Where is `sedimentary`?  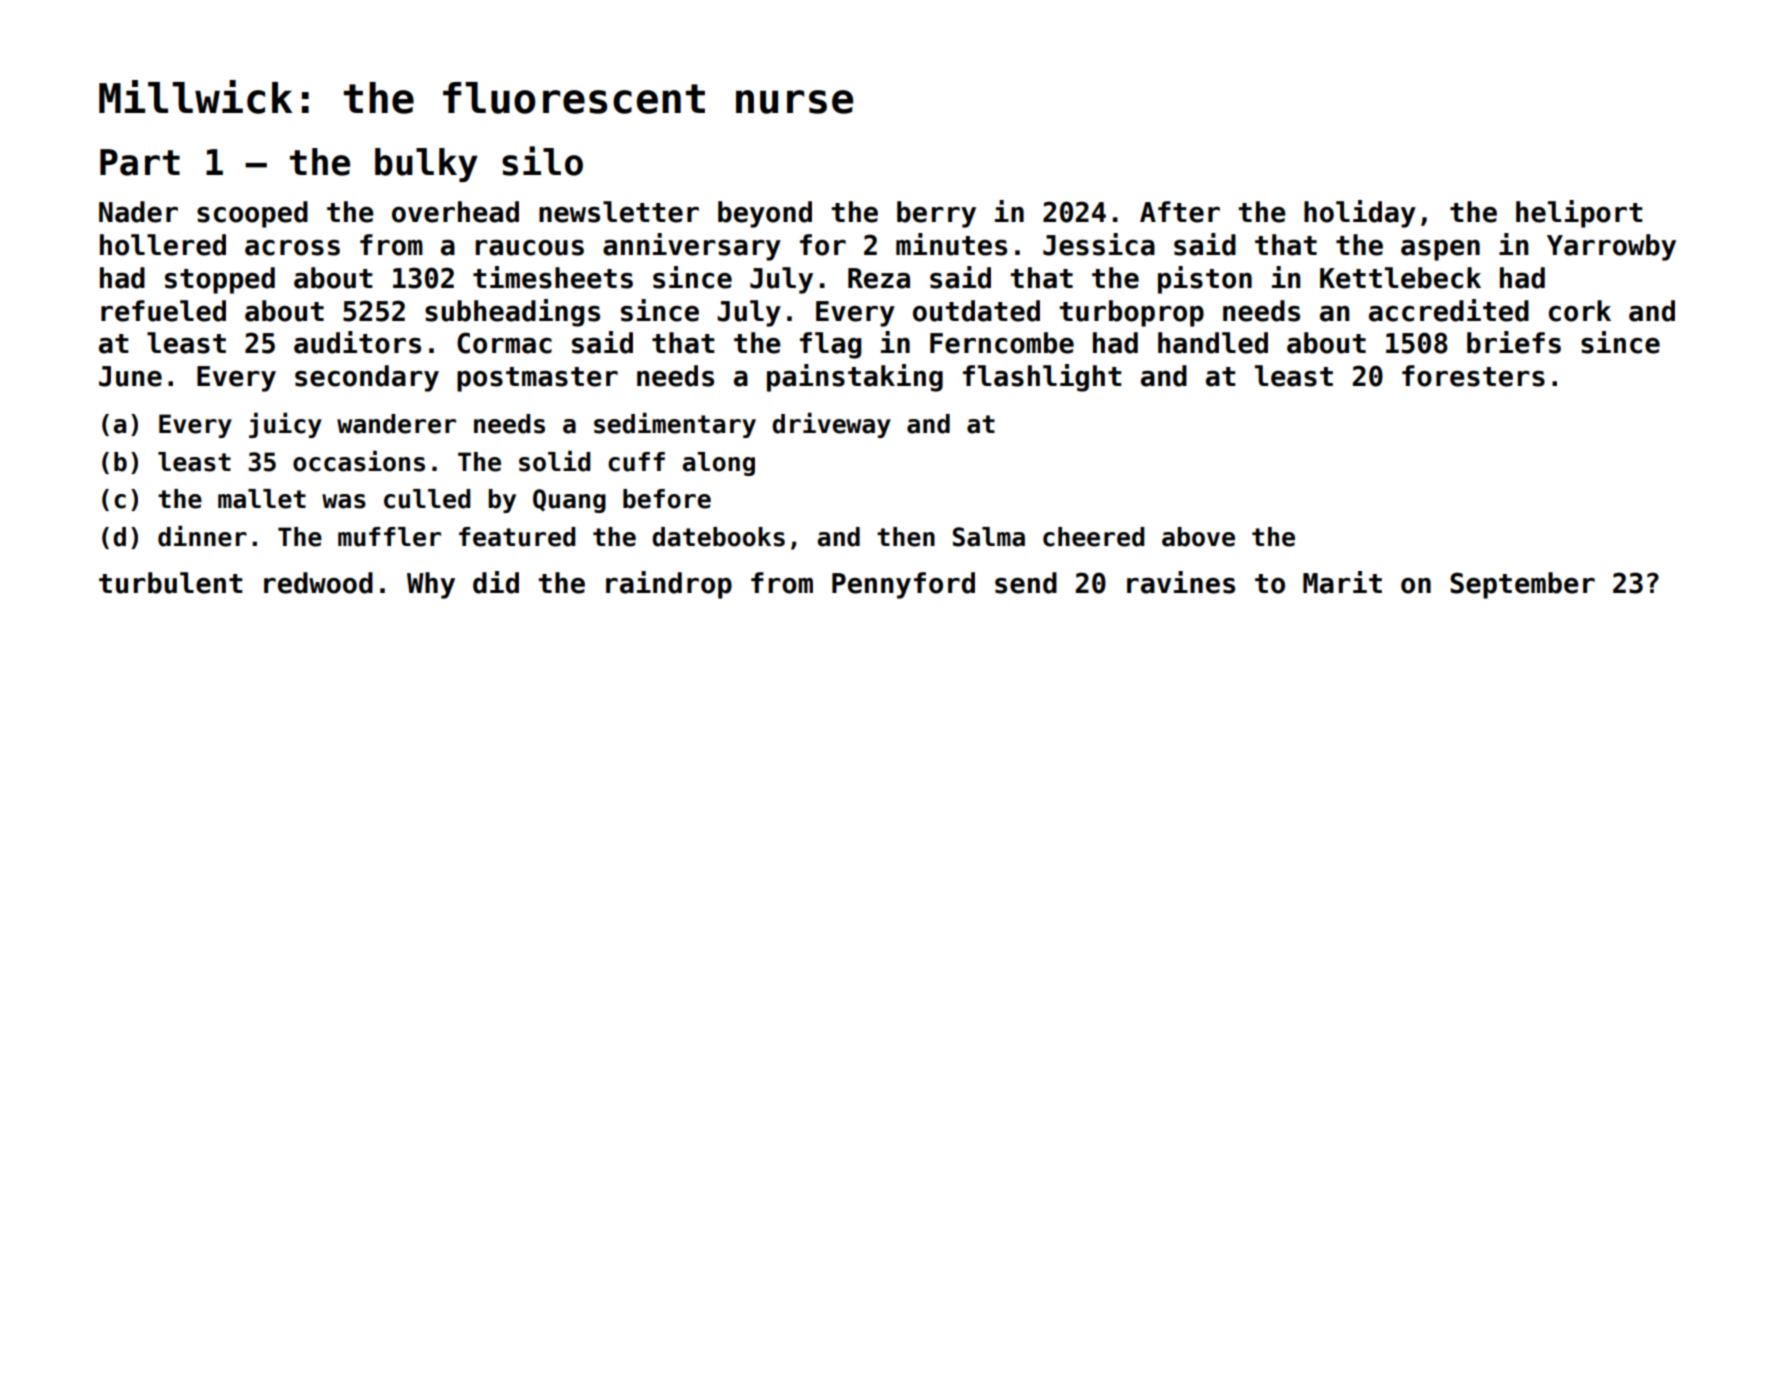
sedimentary is located at coordinates (675, 425).
